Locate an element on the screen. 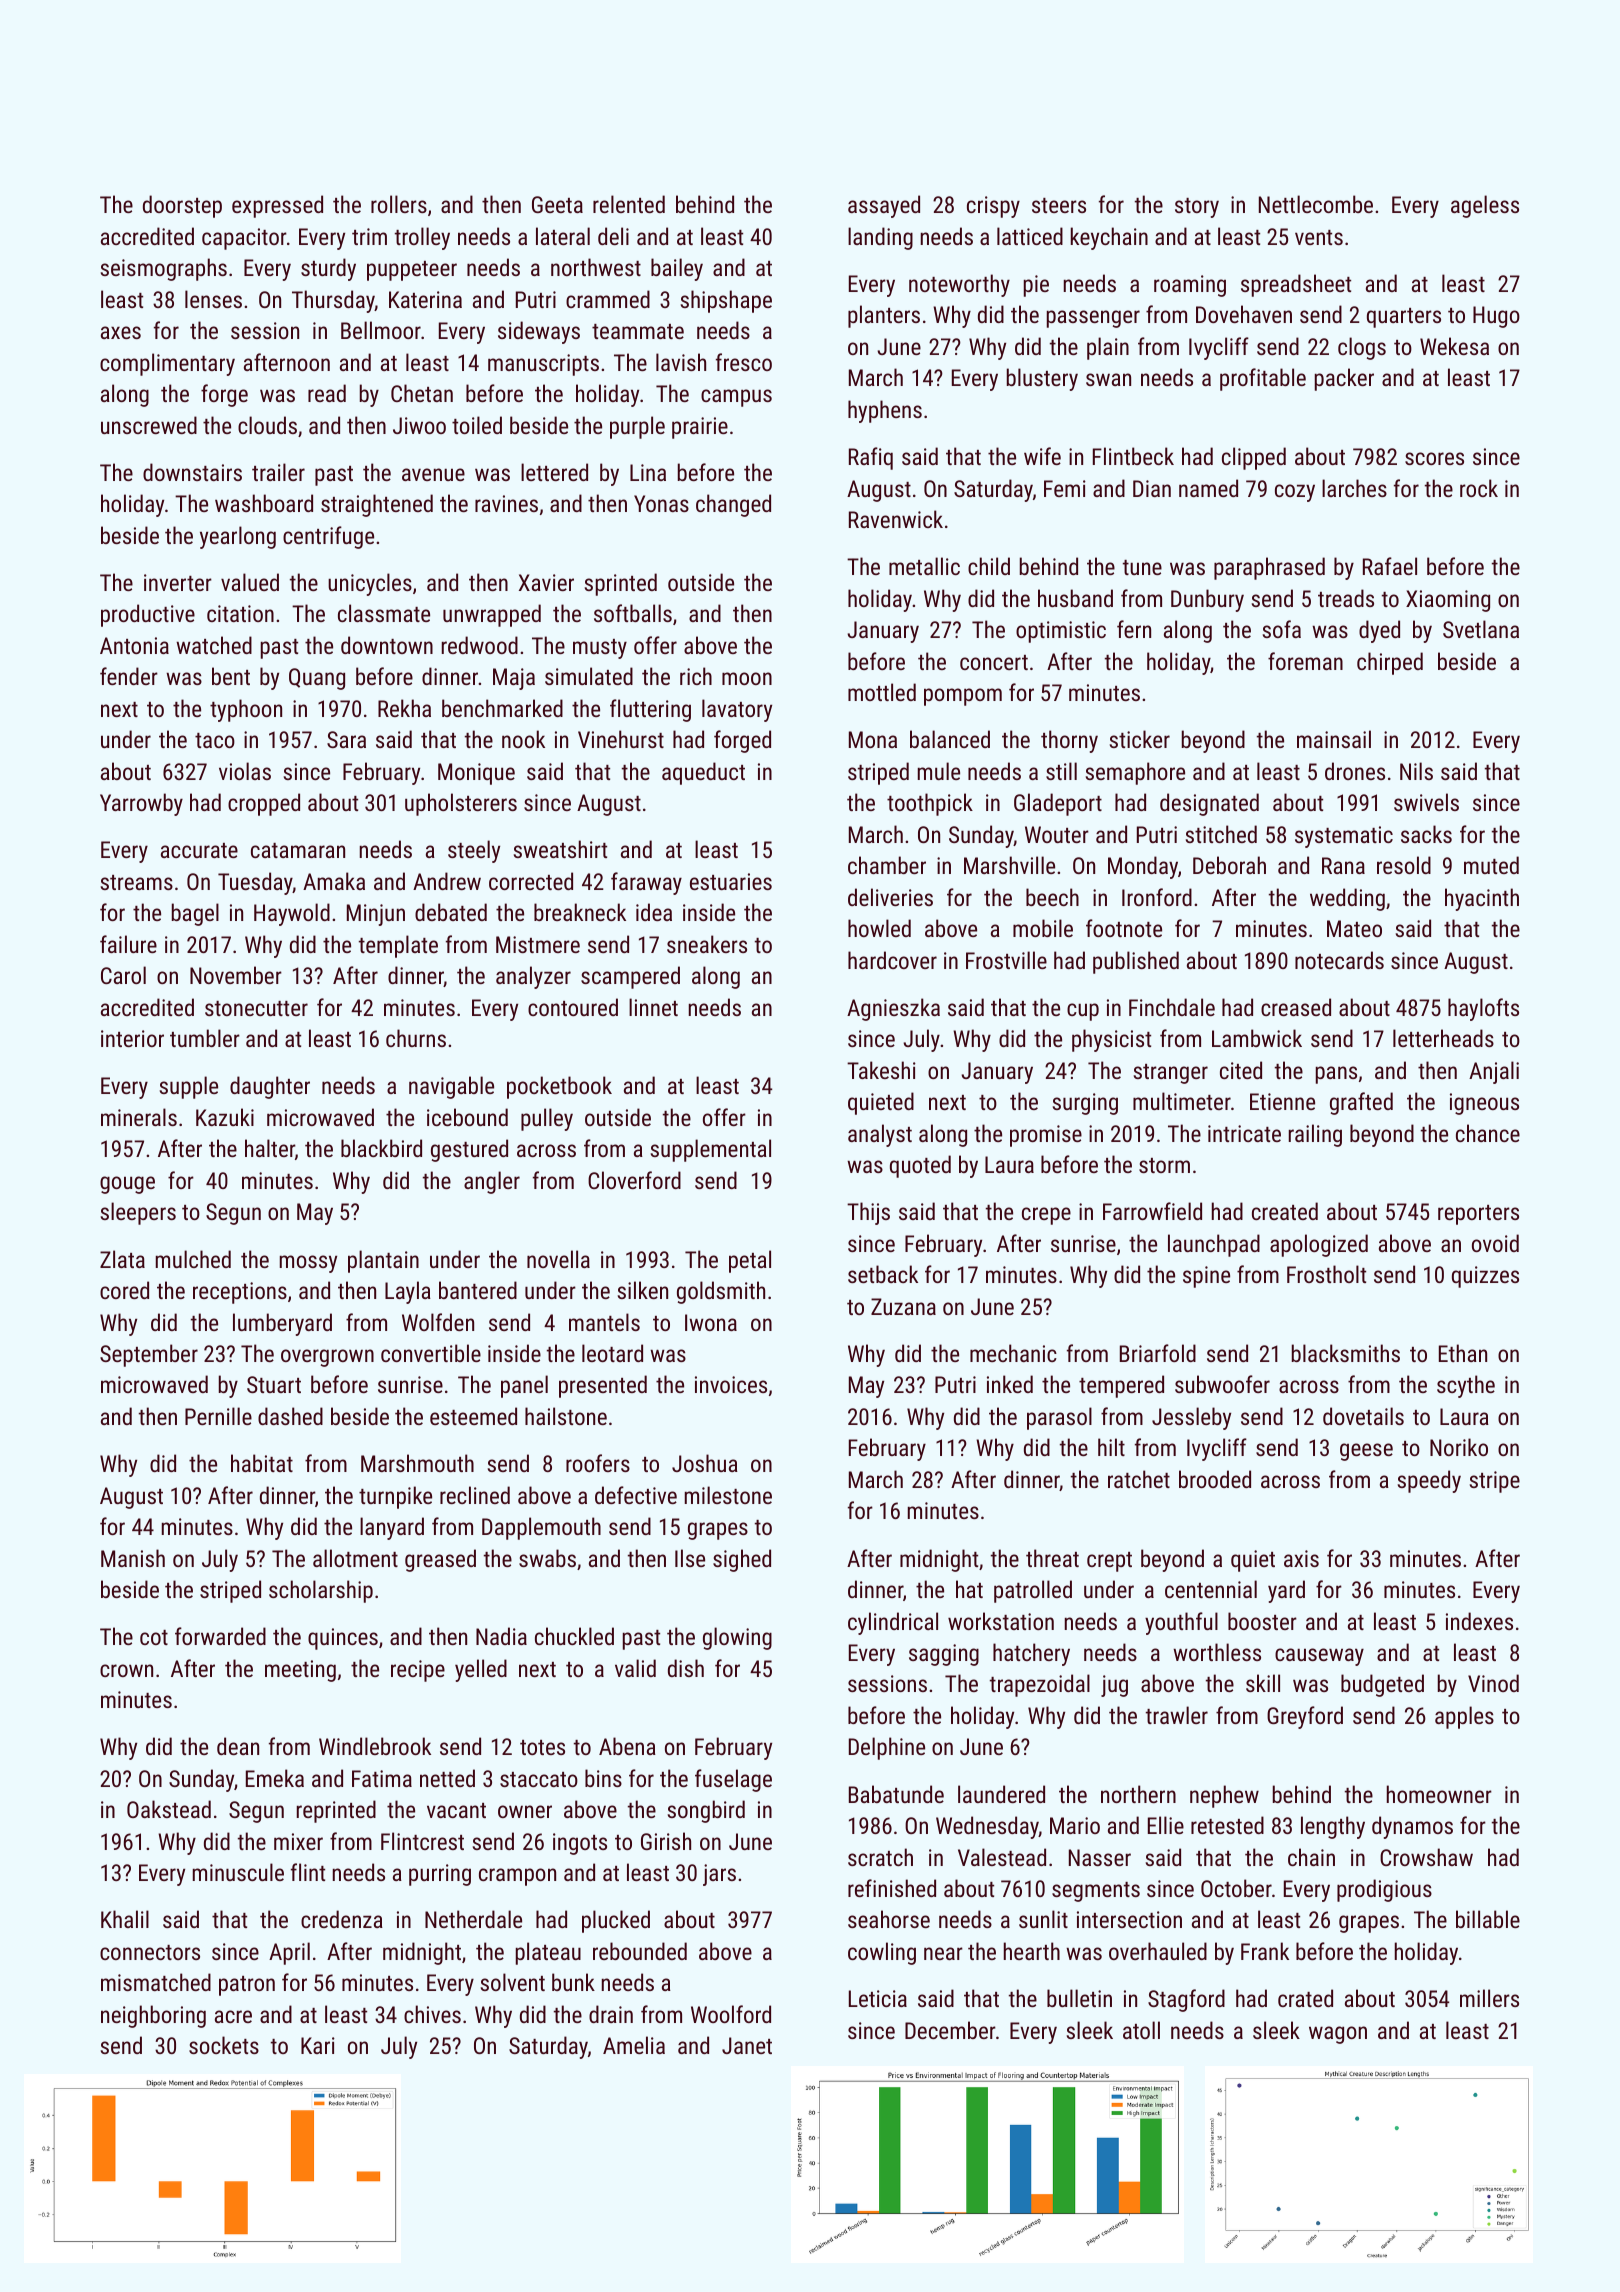  sockets is located at coordinates (224, 2045).
